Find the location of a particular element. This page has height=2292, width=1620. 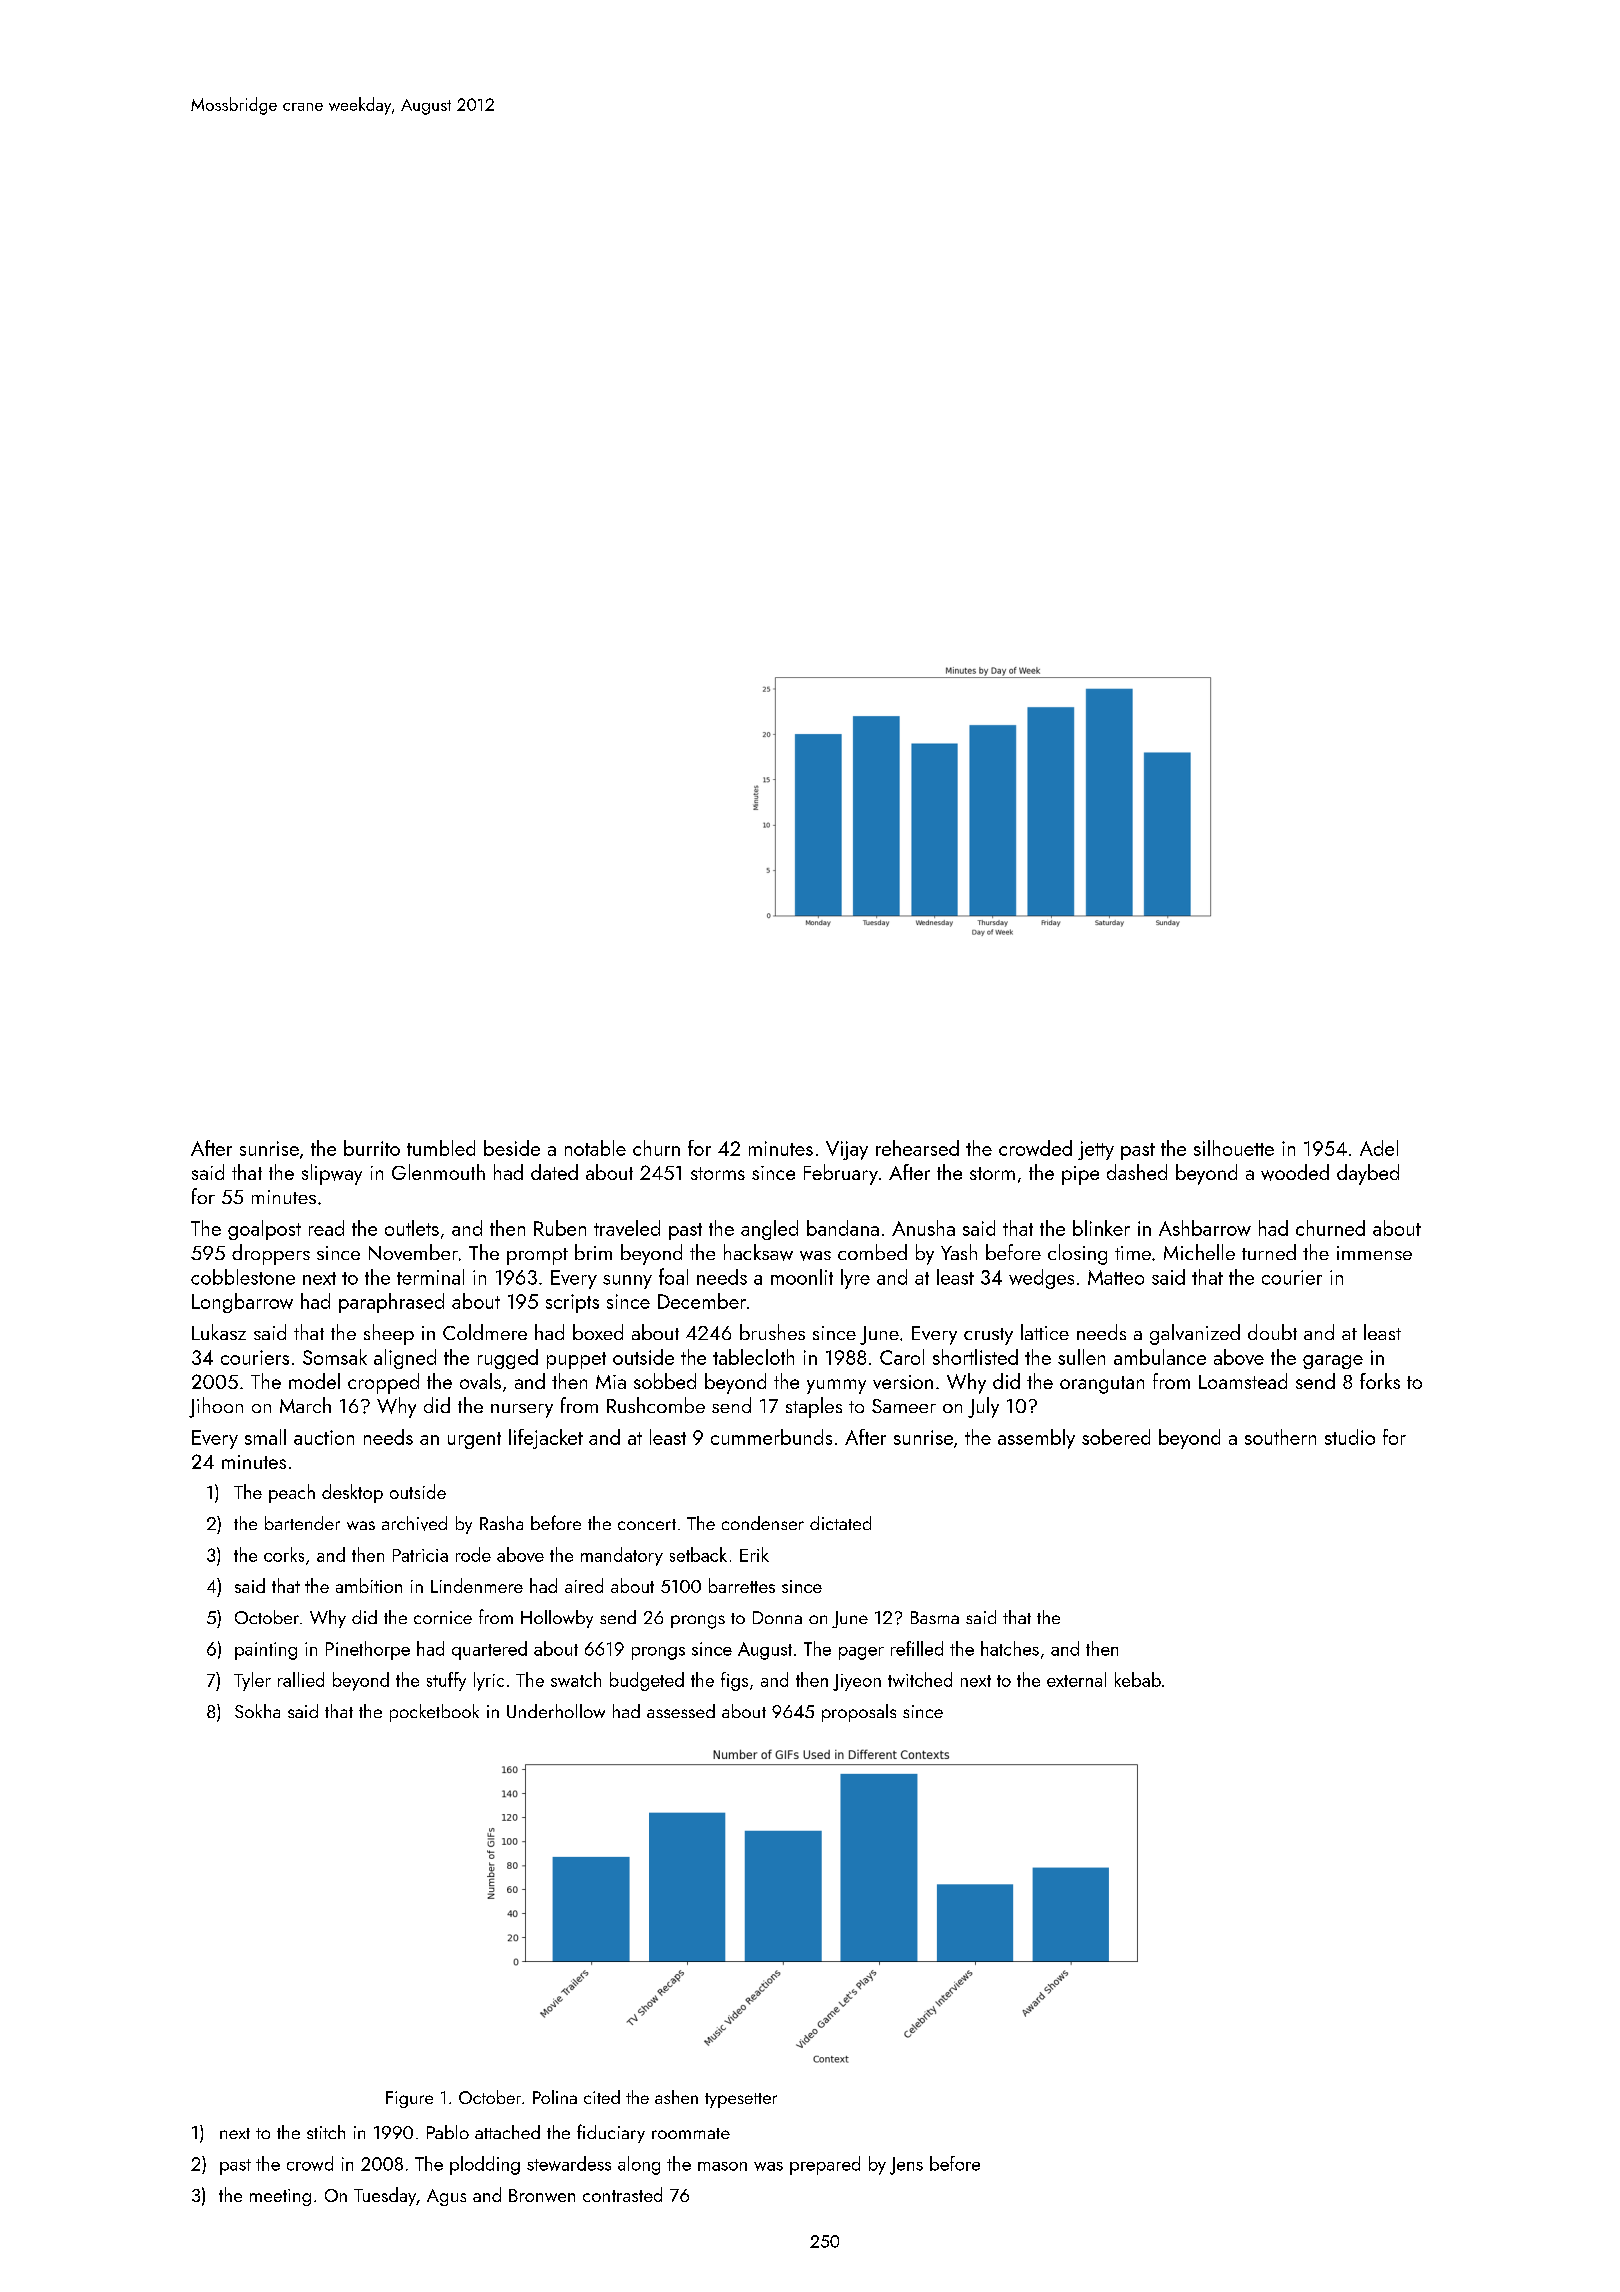

prompt is located at coordinates (537, 1256).
